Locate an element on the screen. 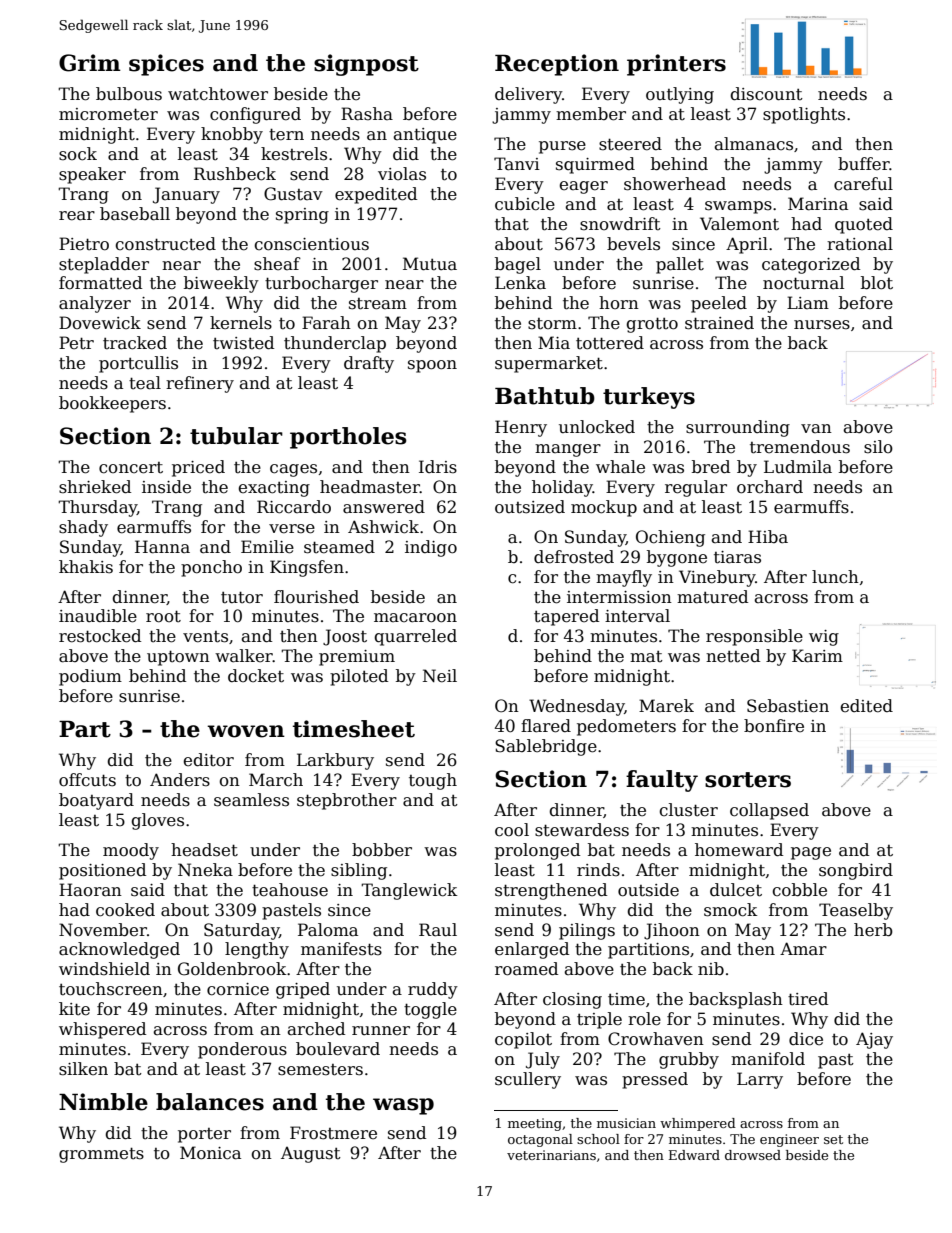 Image resolution: width=952 pixels, height=1233 pixels. sock is located at coordinates (78, 154).
